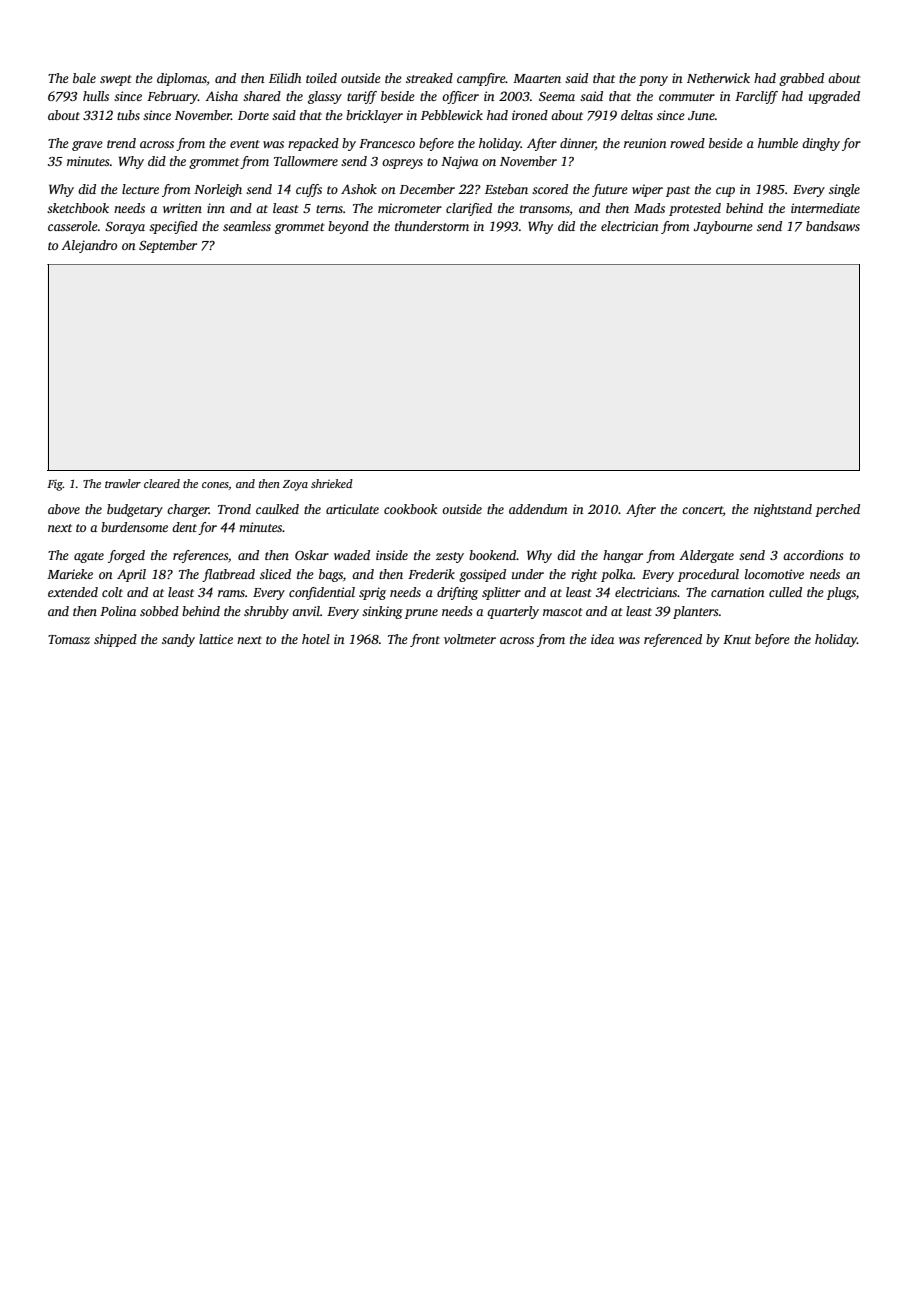 The image size is (908, 1316). I want to click on right, so click(584, 575).
